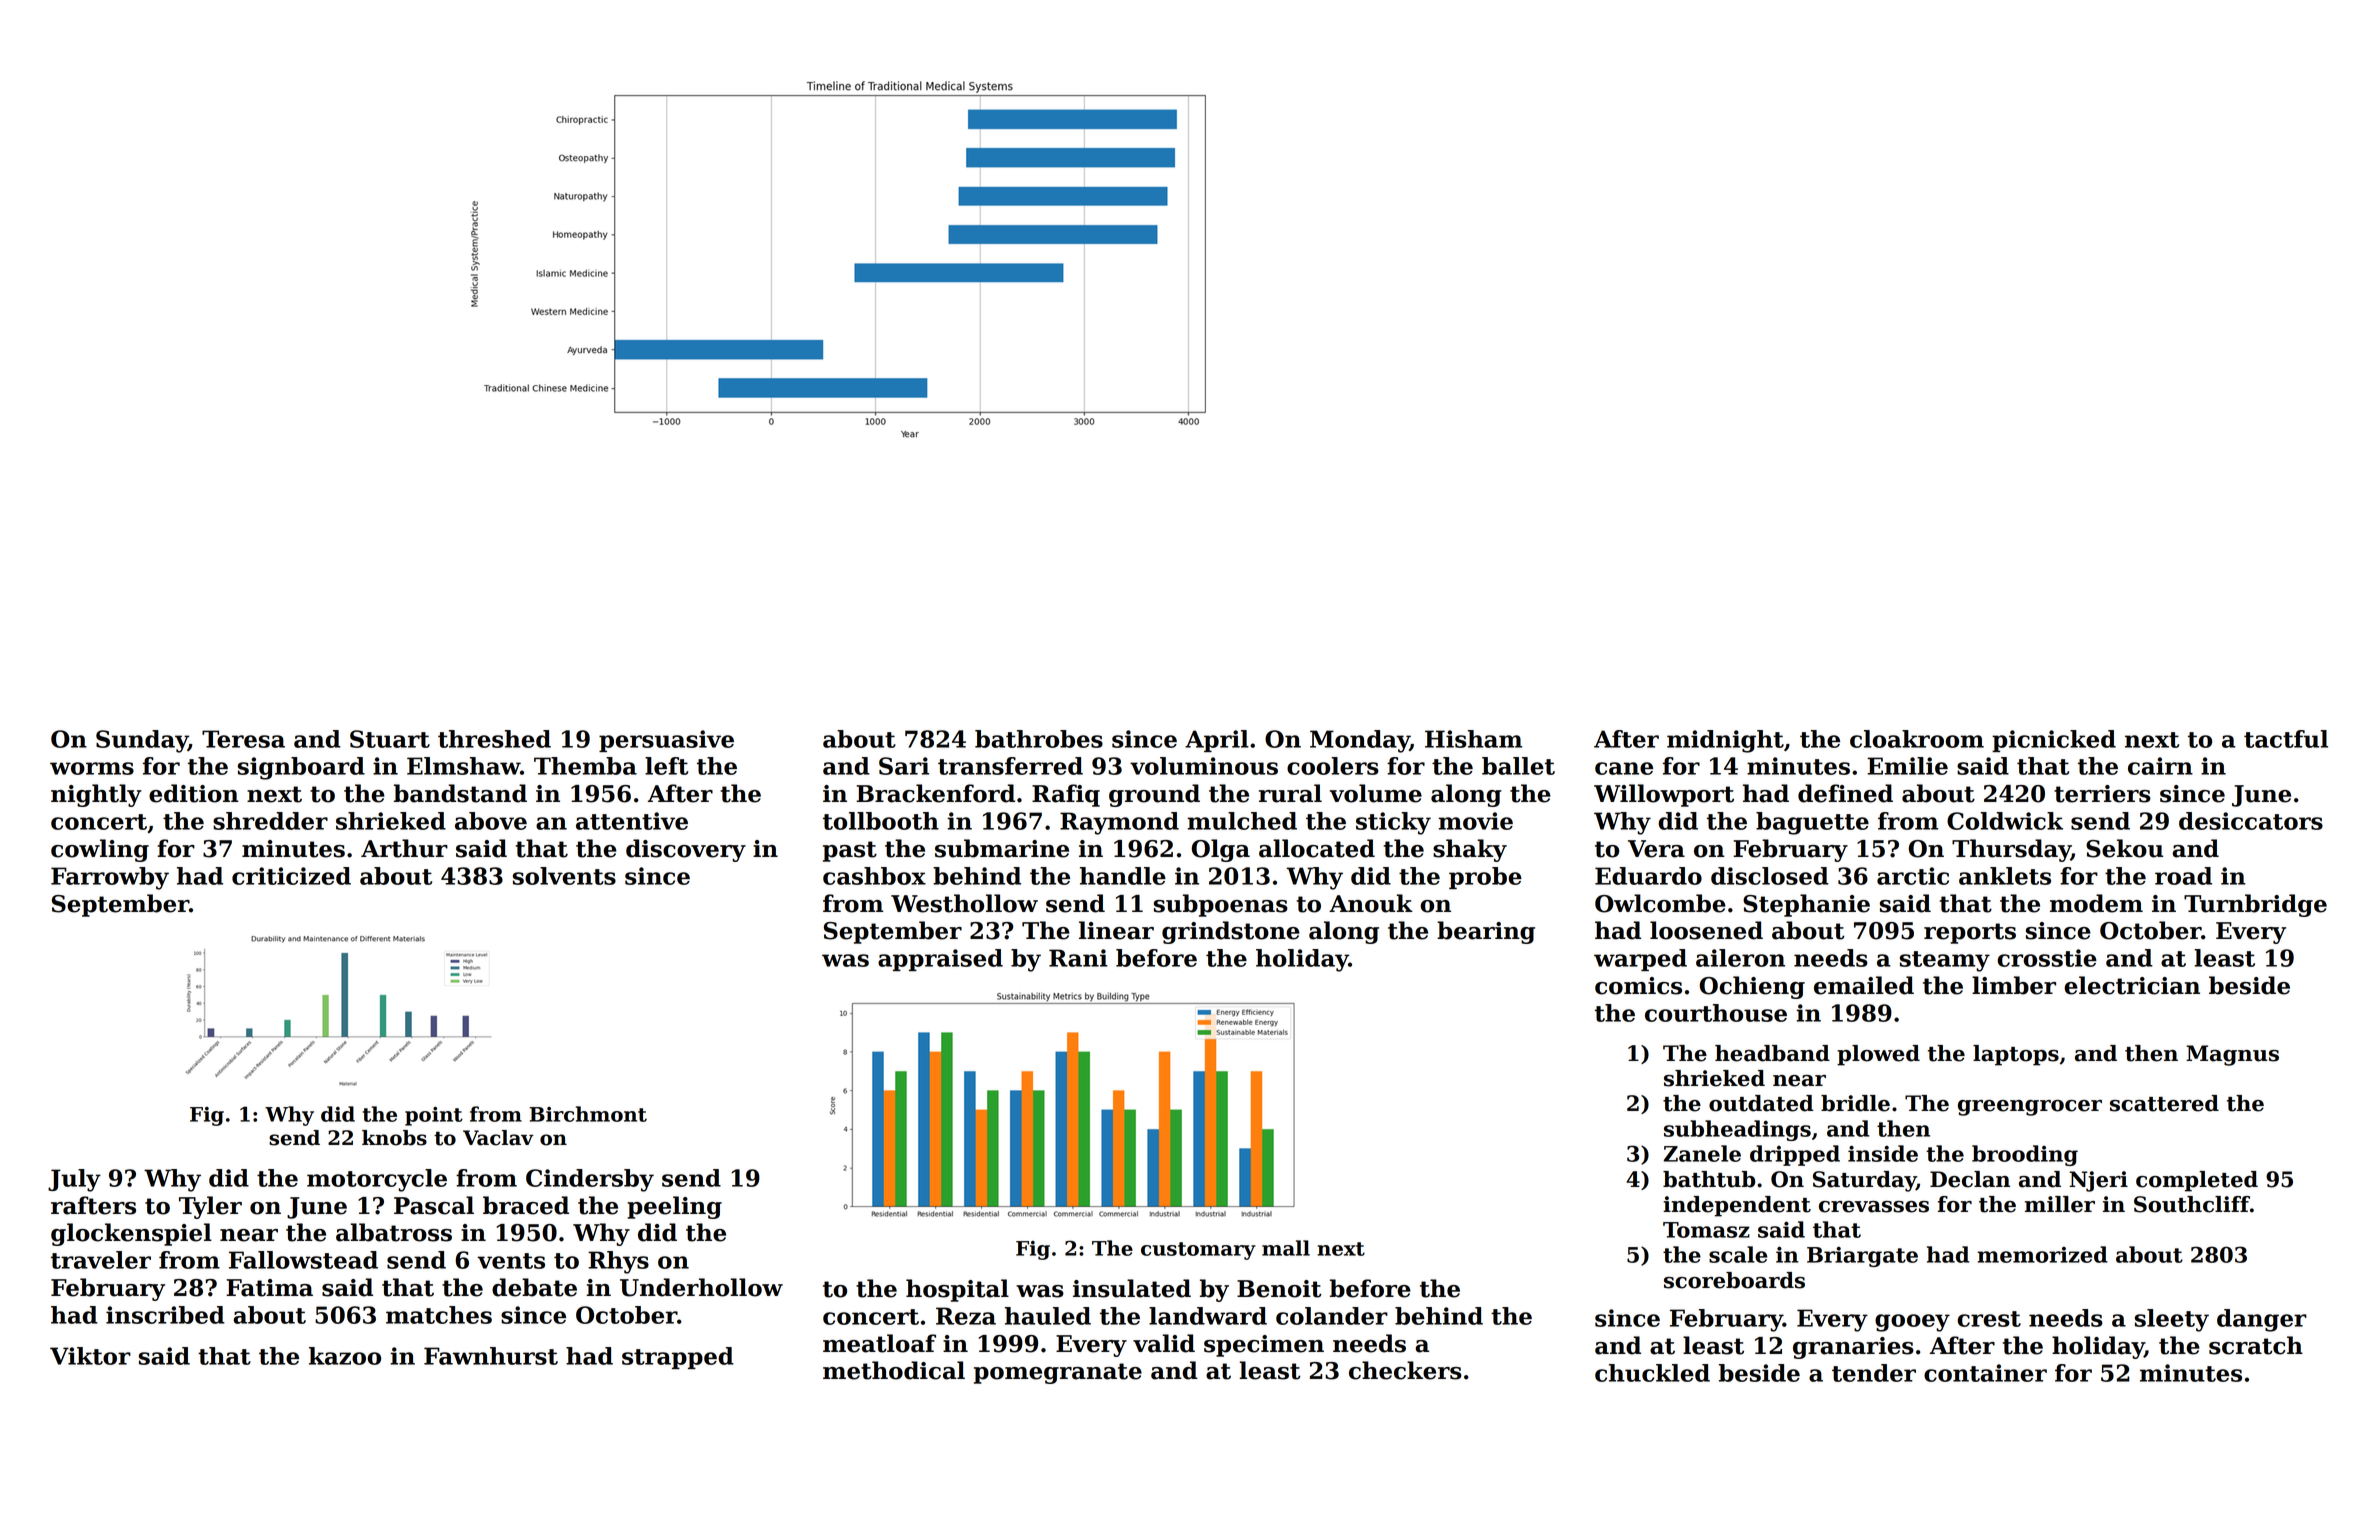  What do you see at coordinates (1198, 1251) in the screenshot?
I see `customary` at bounding box center [1198, 1251].
